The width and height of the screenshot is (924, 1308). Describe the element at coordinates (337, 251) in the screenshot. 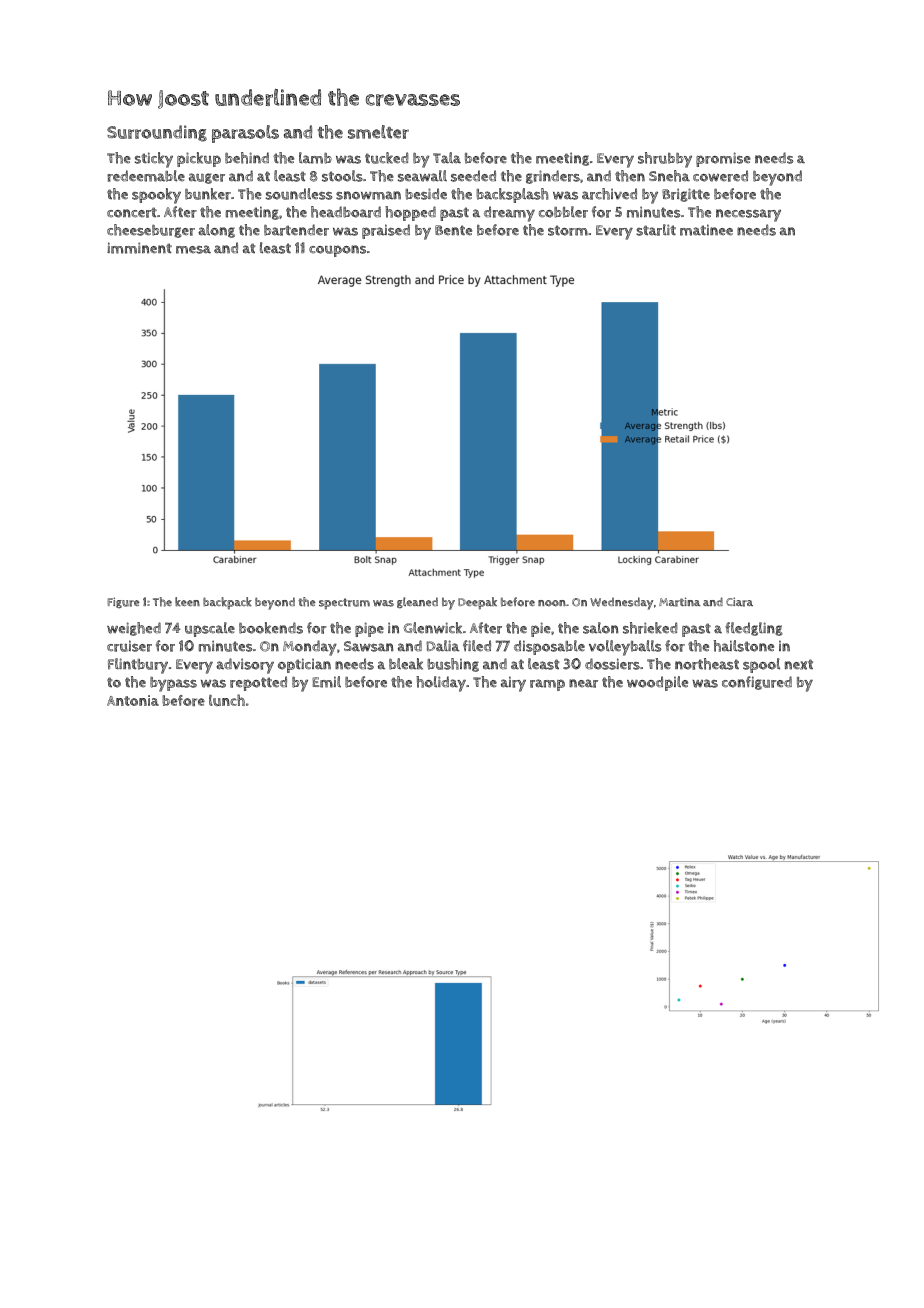

I see `coupons` at that location.
